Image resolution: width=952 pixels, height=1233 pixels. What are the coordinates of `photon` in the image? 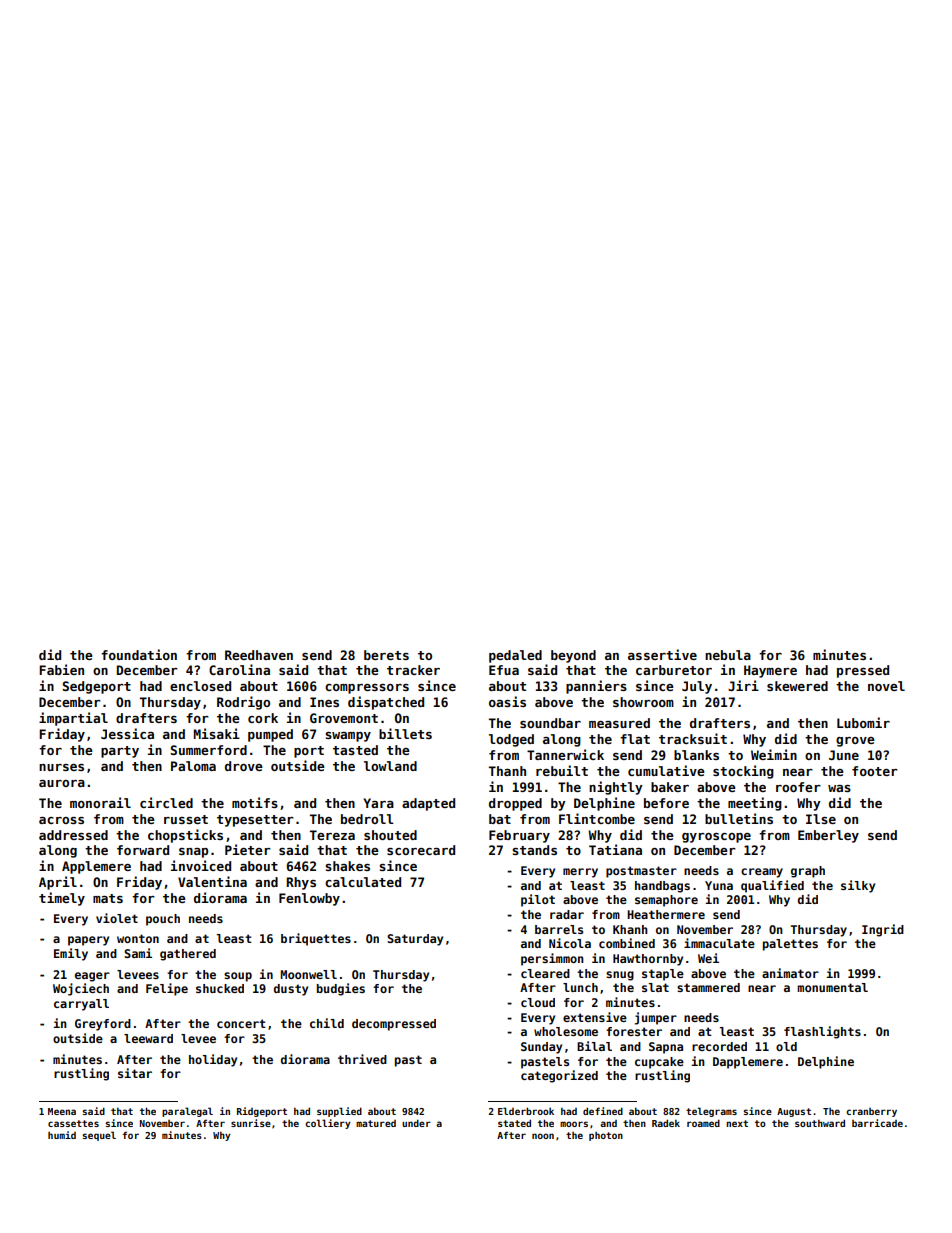 It's located at (606, 1136).
